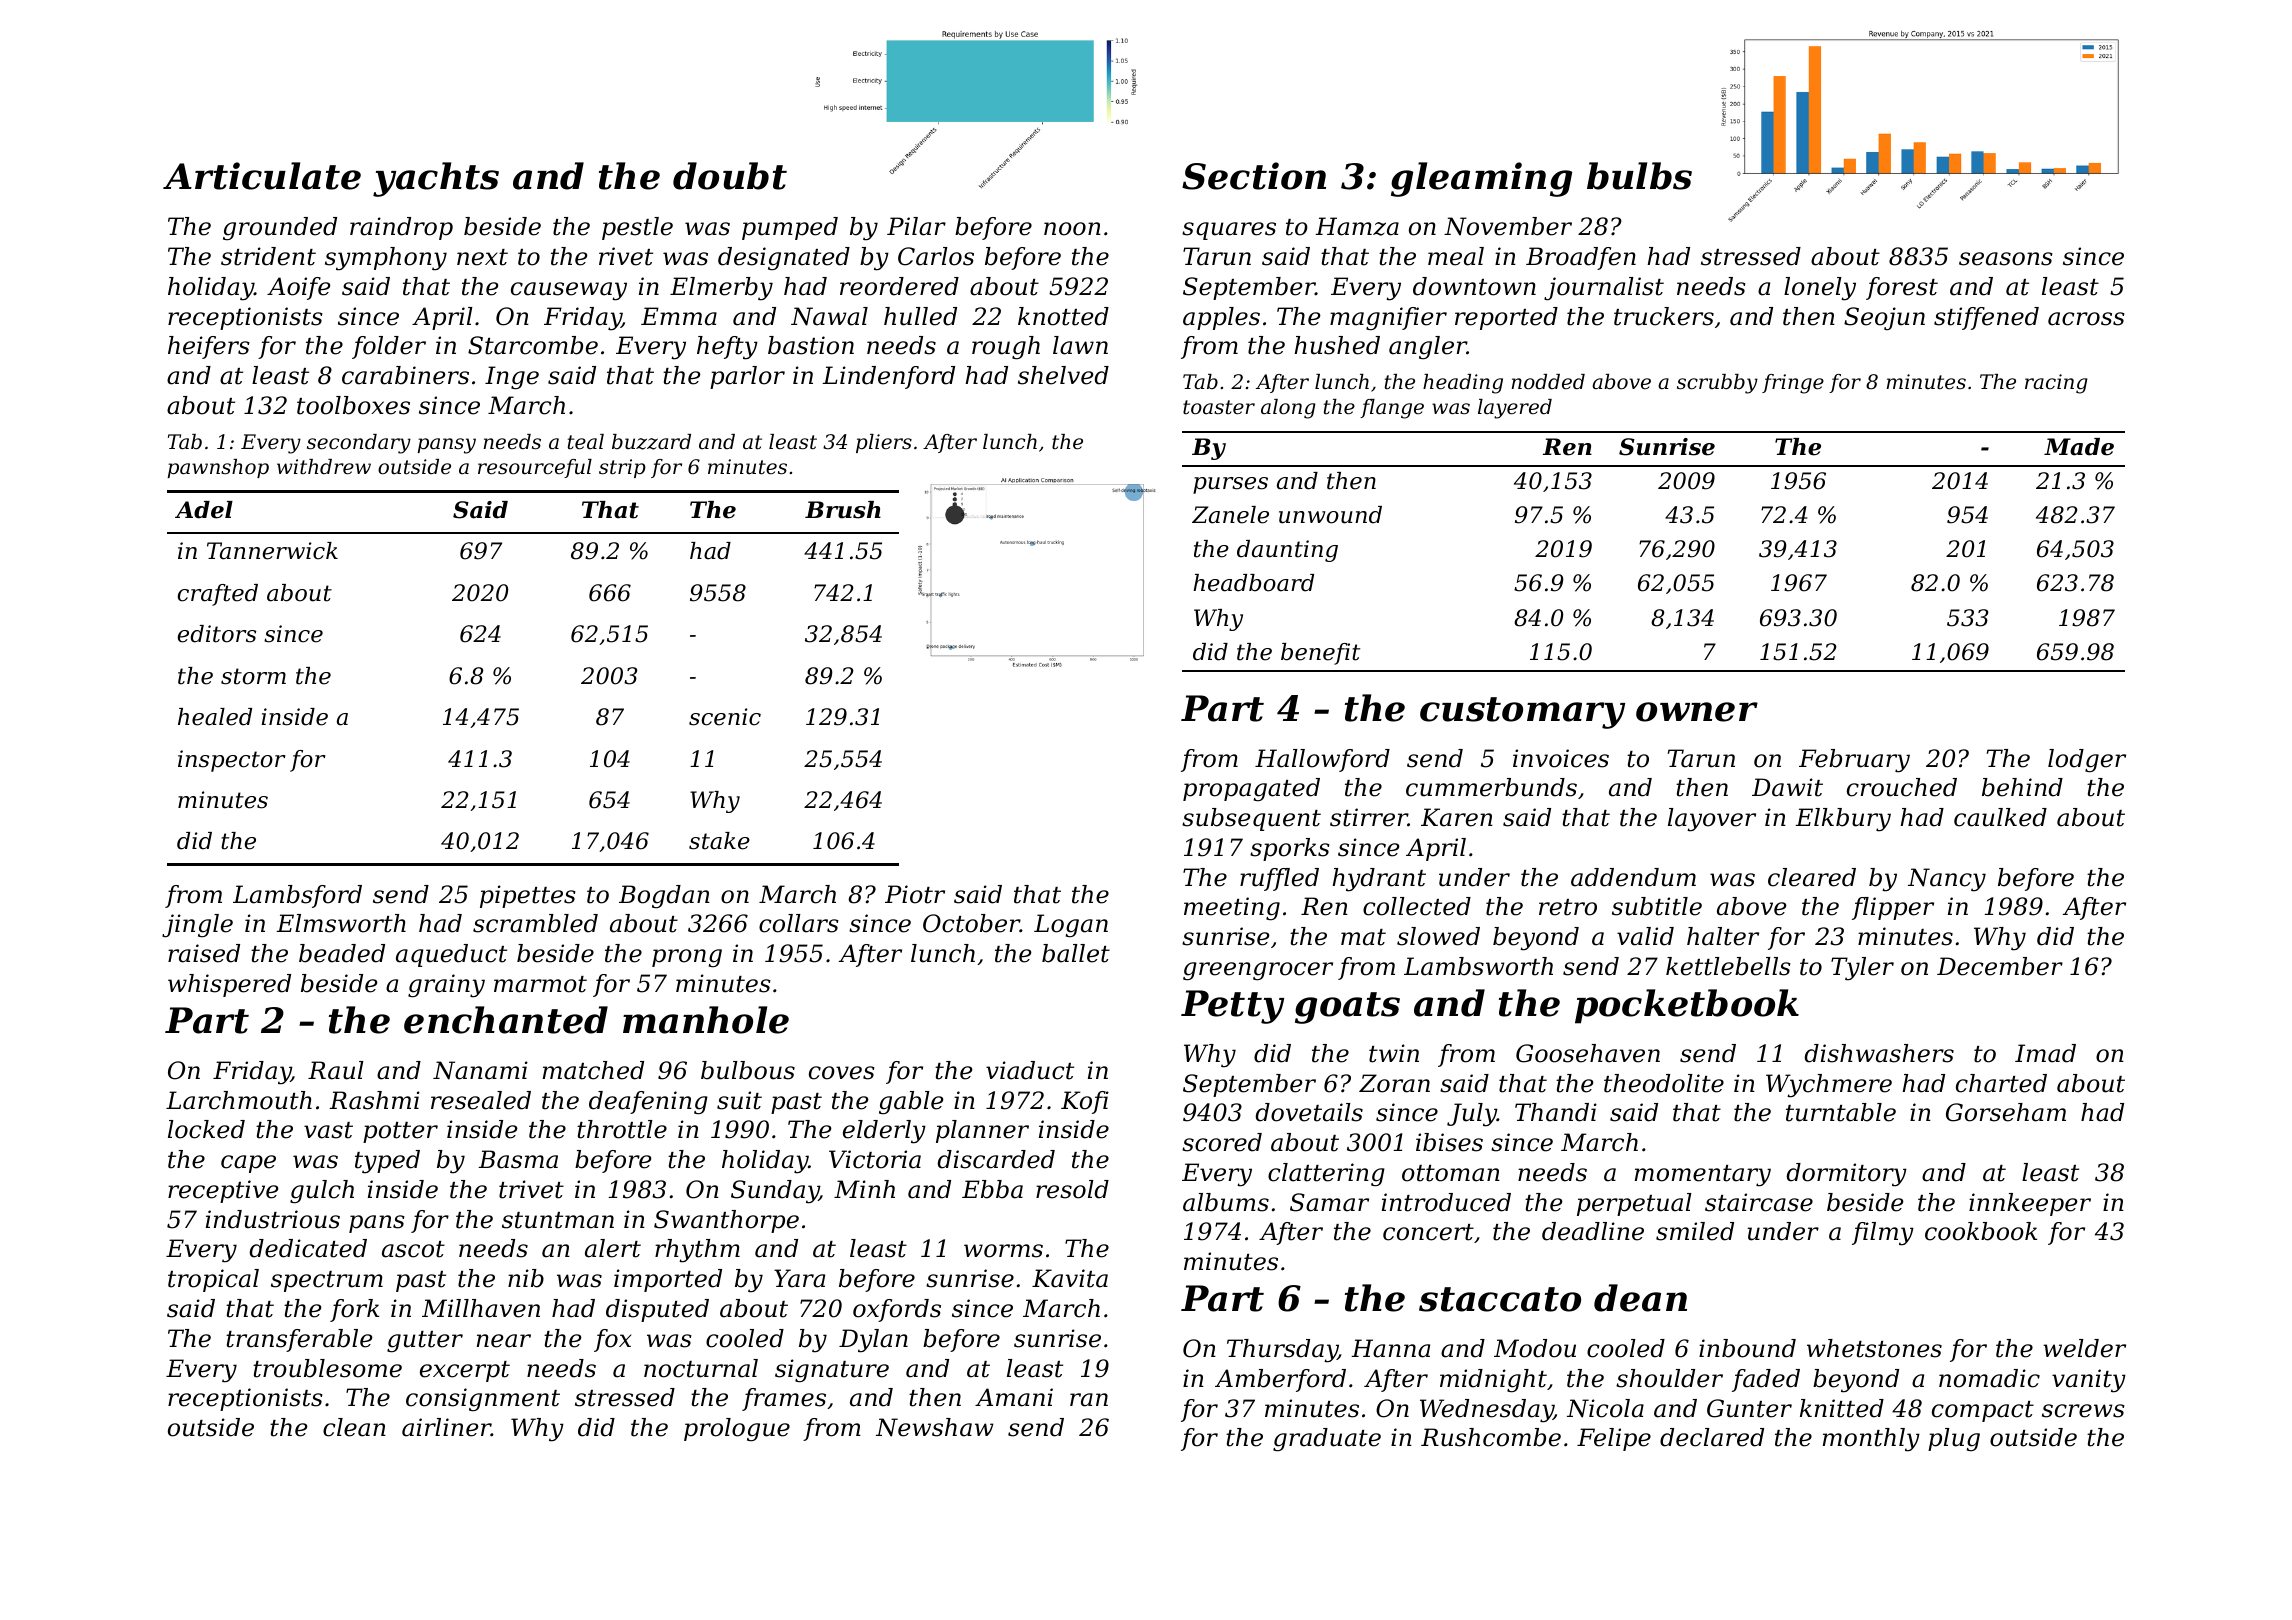 The height and width of the screenshot is (1620, 2292). I want to click on troublesome, so click(327, 1368).
